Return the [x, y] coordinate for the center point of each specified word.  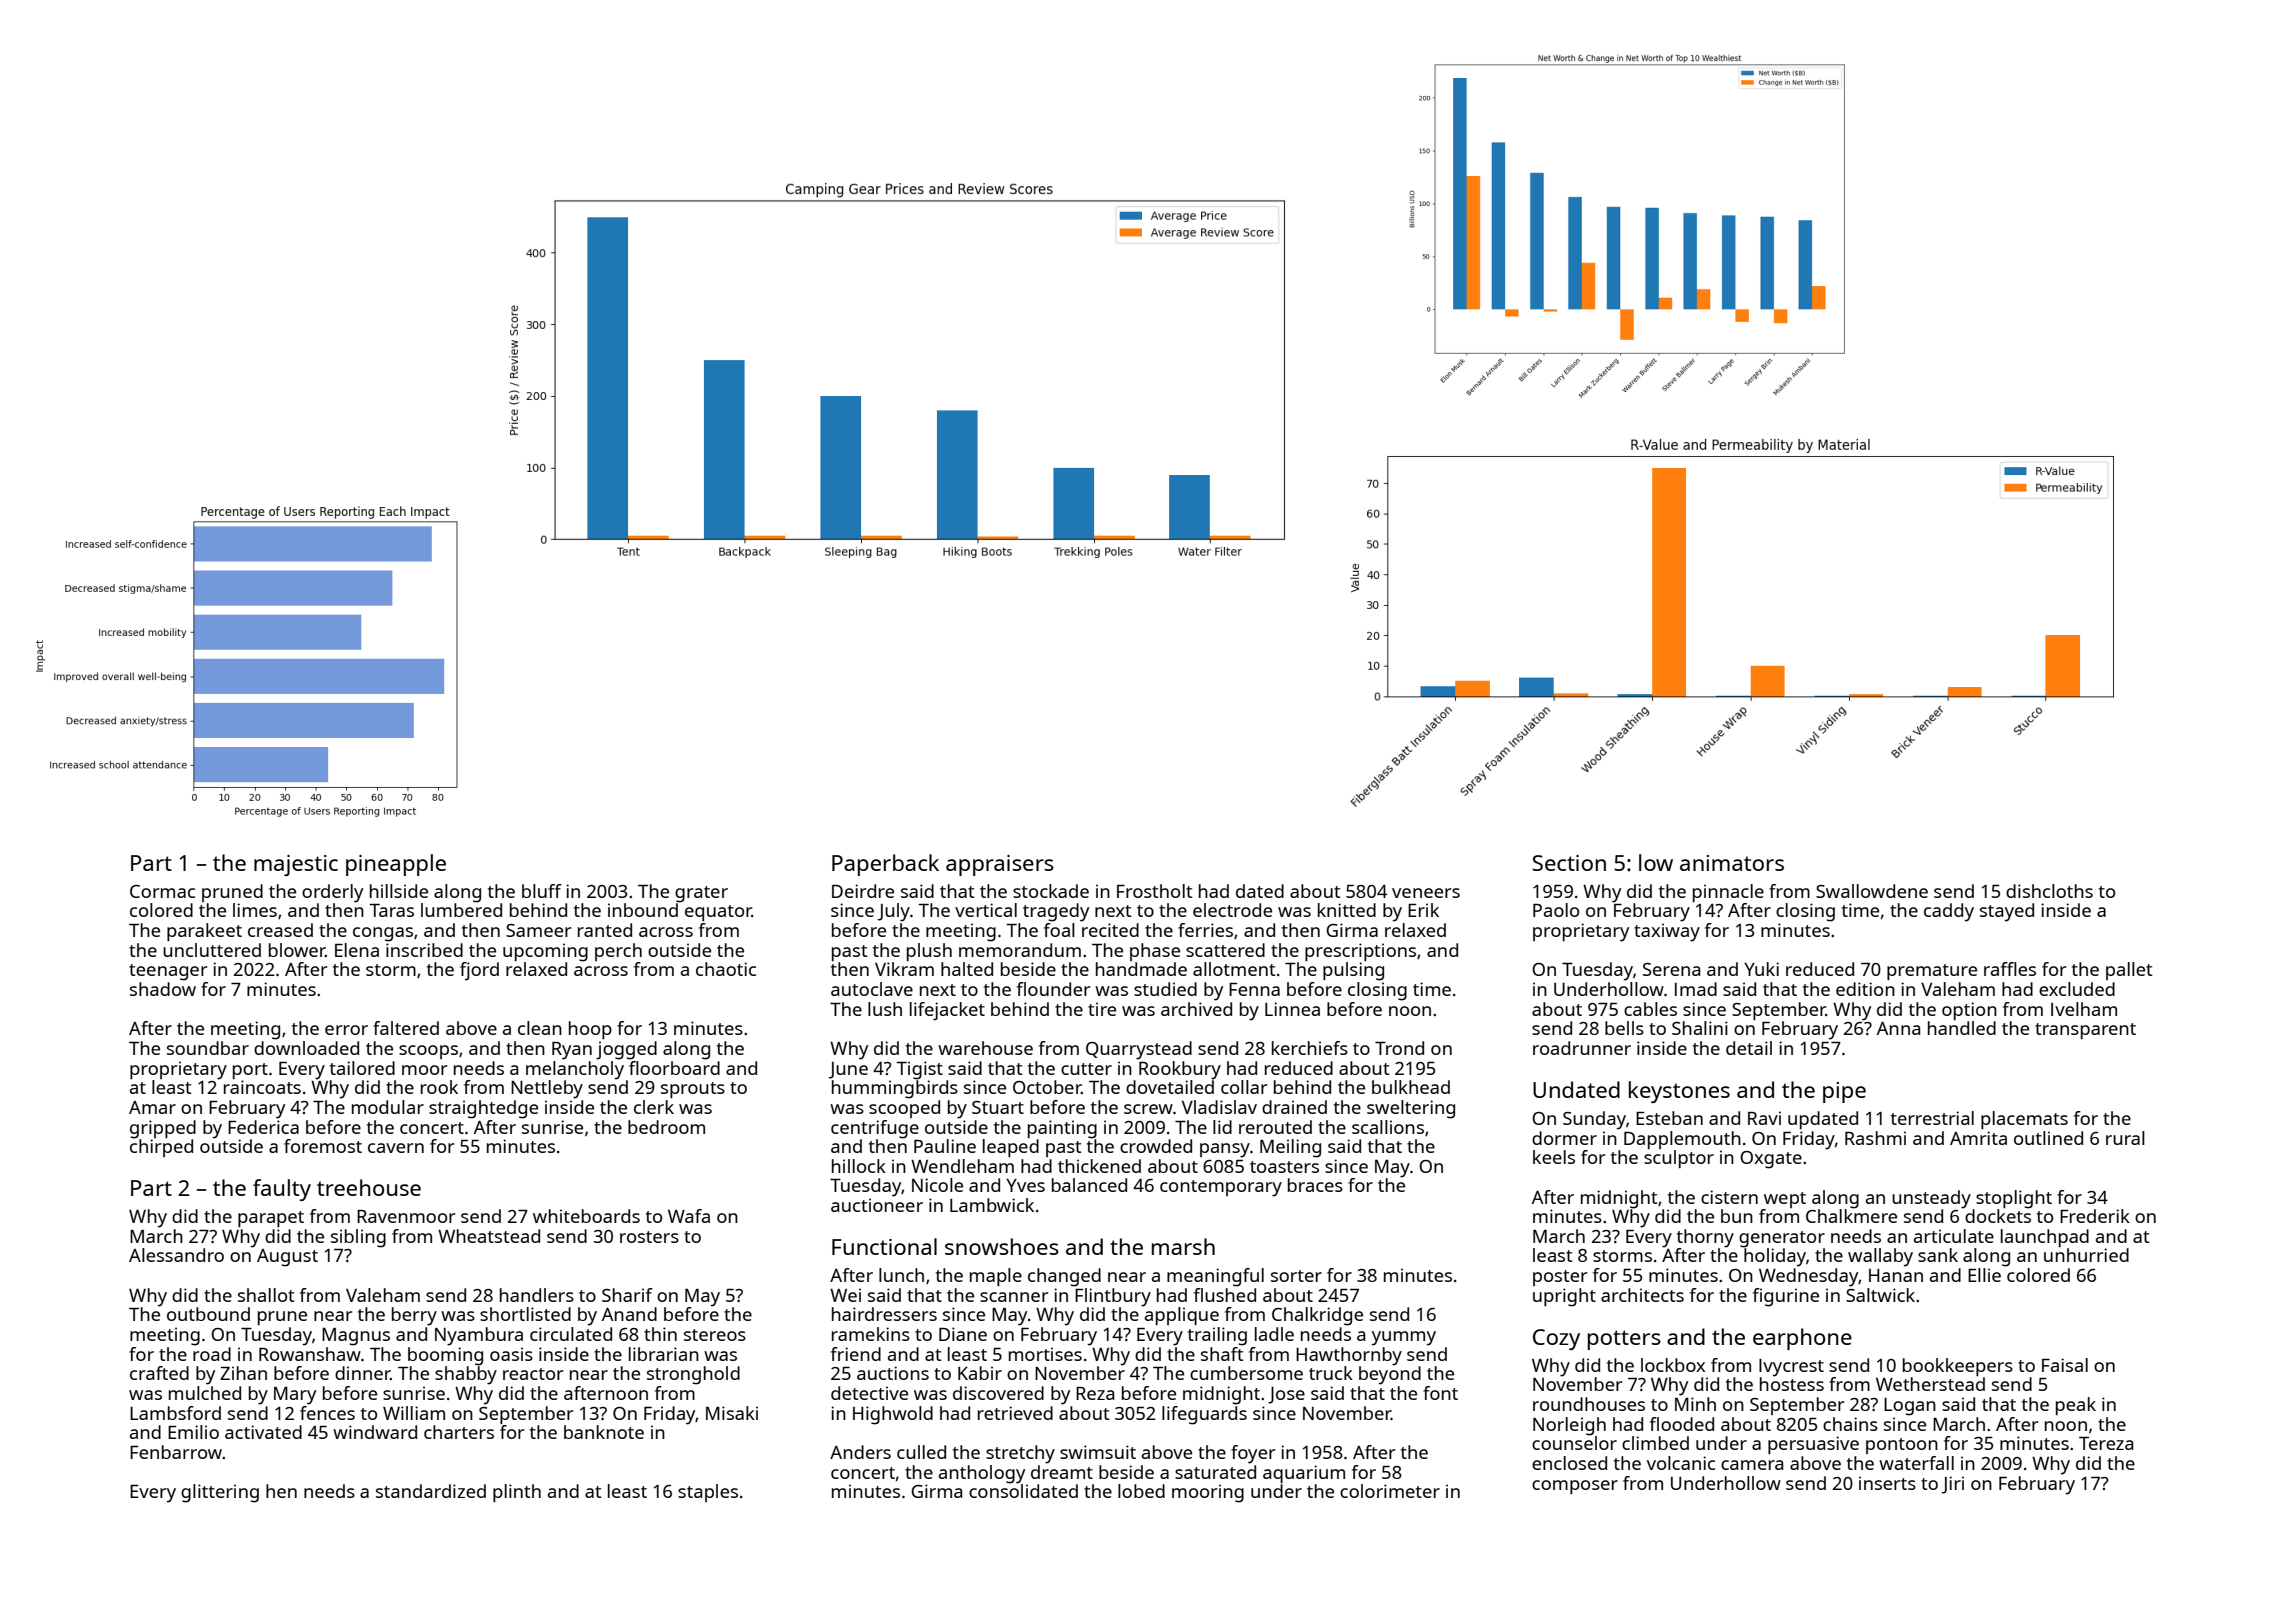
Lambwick [992, 1205]
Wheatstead [489, 1236]
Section [1569, 863]
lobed [1141, 1491]
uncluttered [212, 950]
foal [1059, 930]
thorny [1705, 1238]
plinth [517, 1493]
